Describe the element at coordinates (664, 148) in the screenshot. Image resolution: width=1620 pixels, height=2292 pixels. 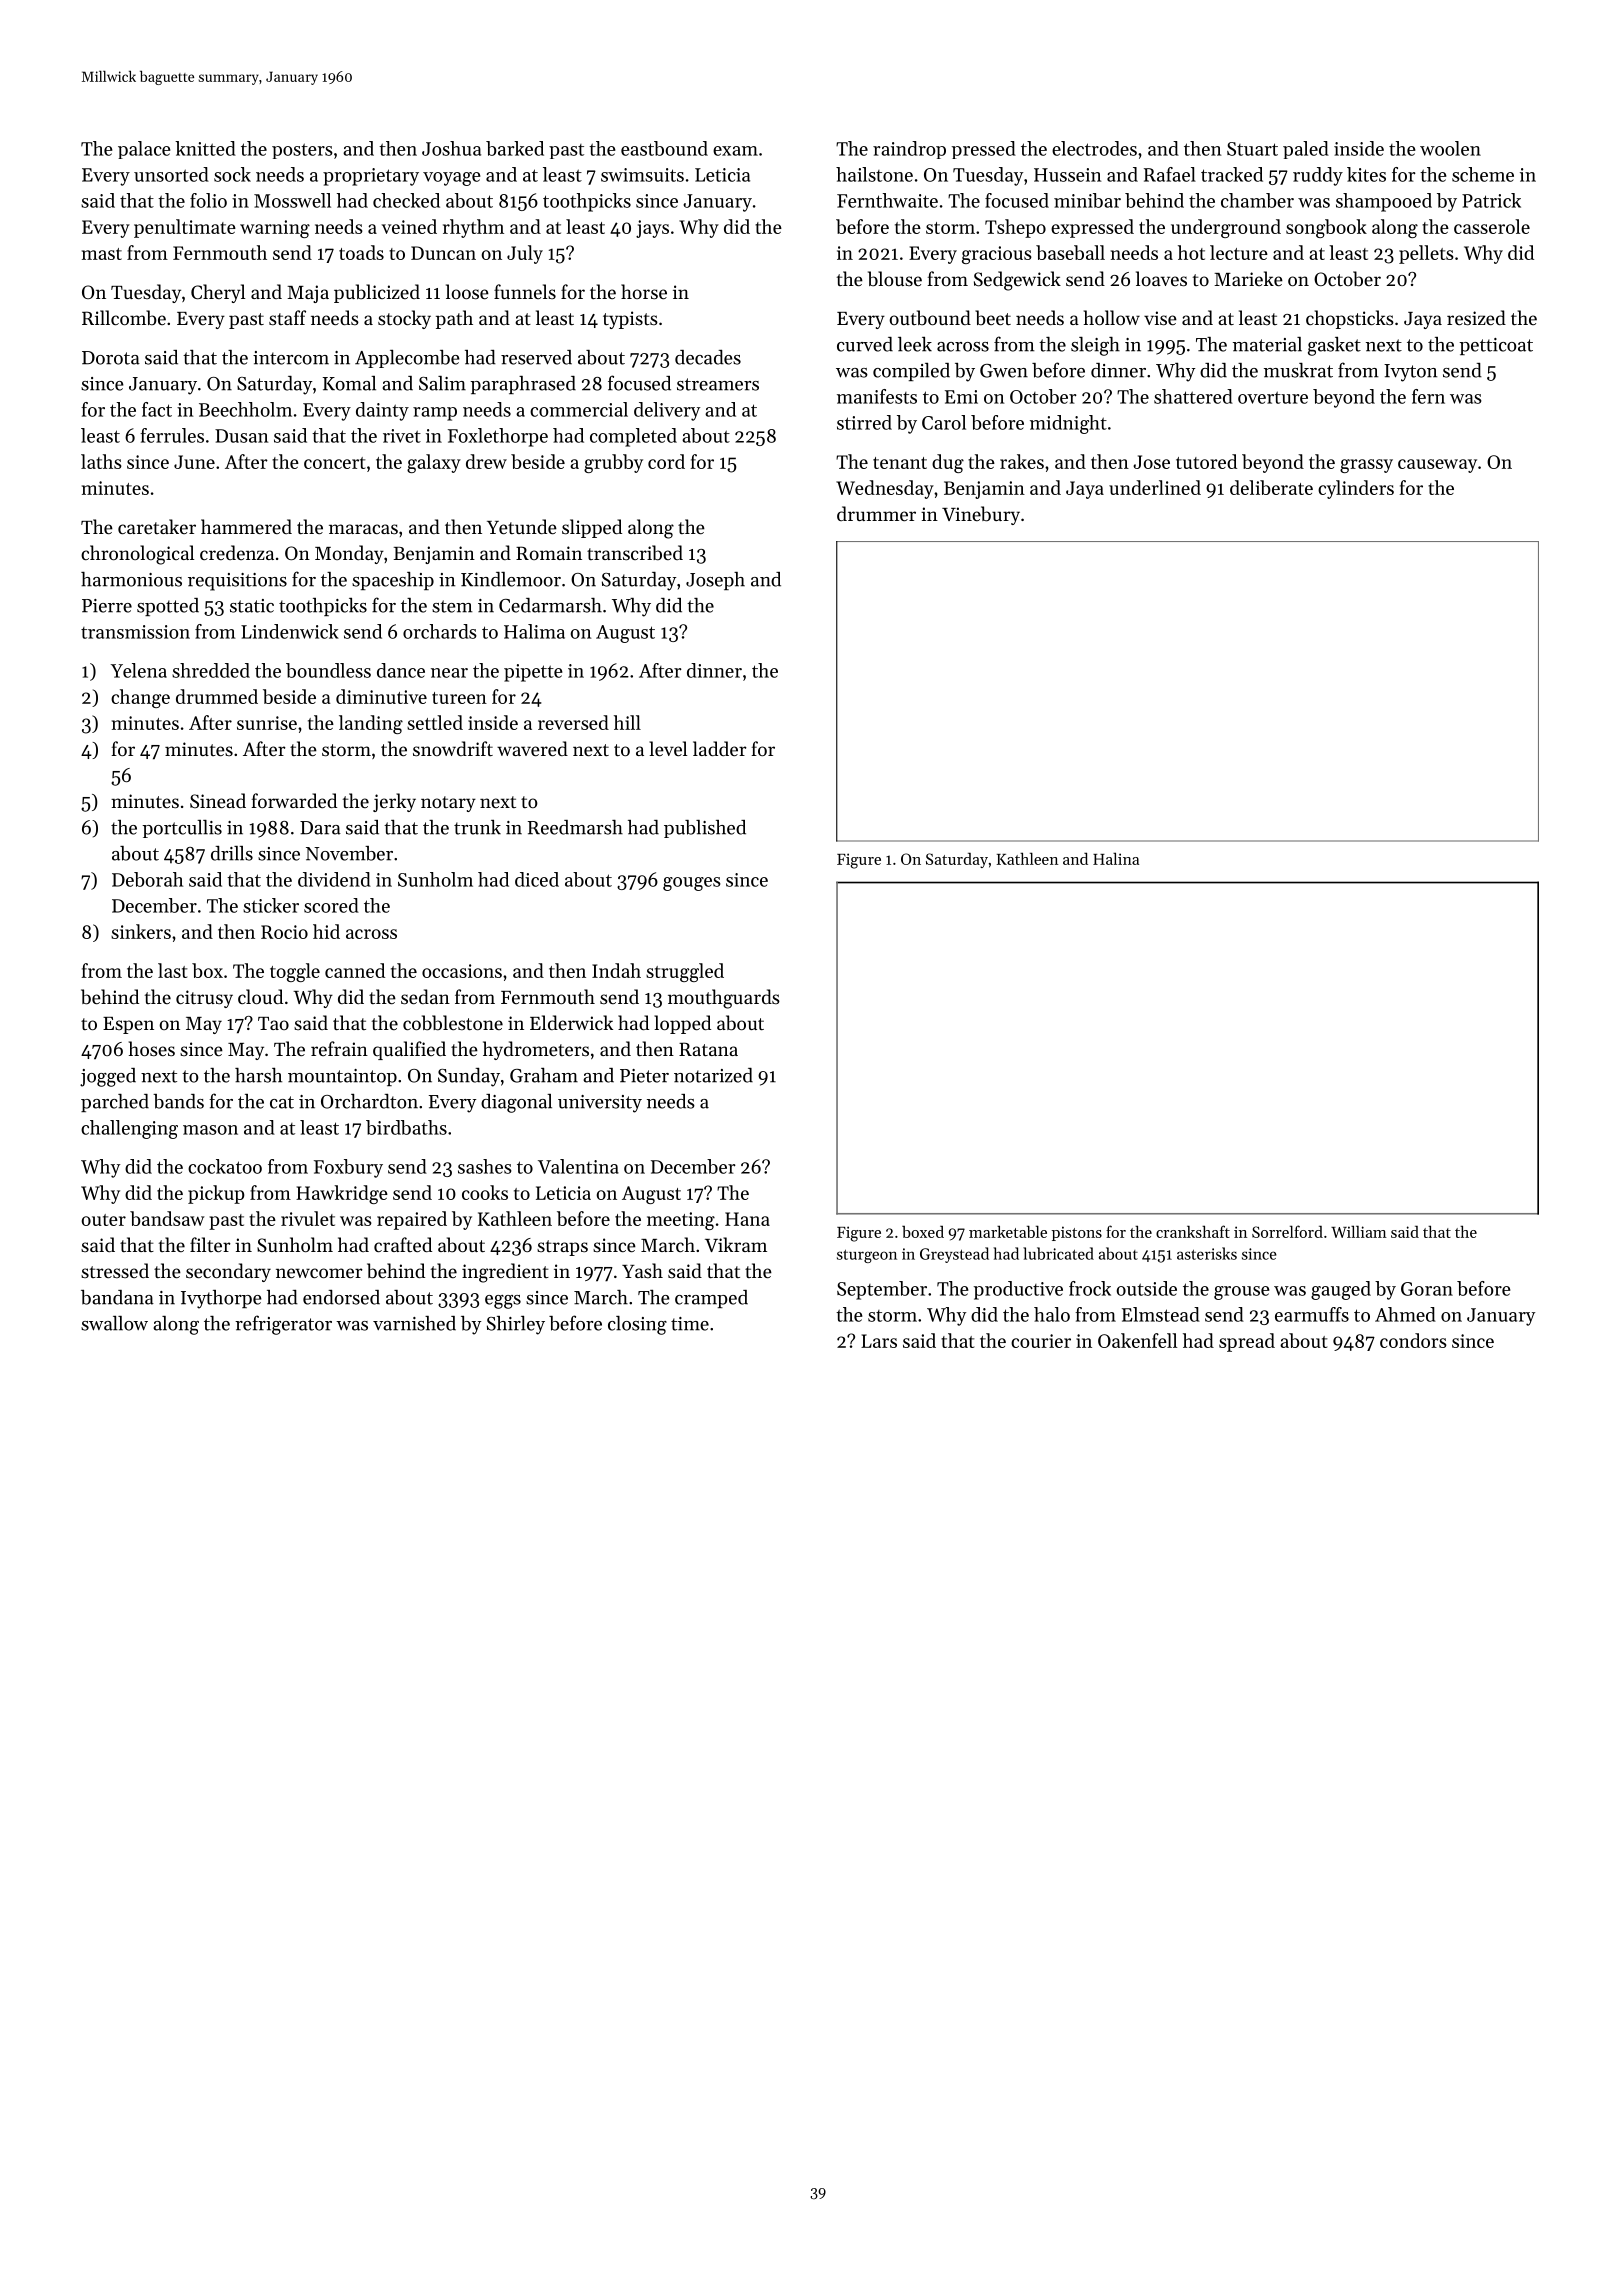
I see `eastbound` at that location.
